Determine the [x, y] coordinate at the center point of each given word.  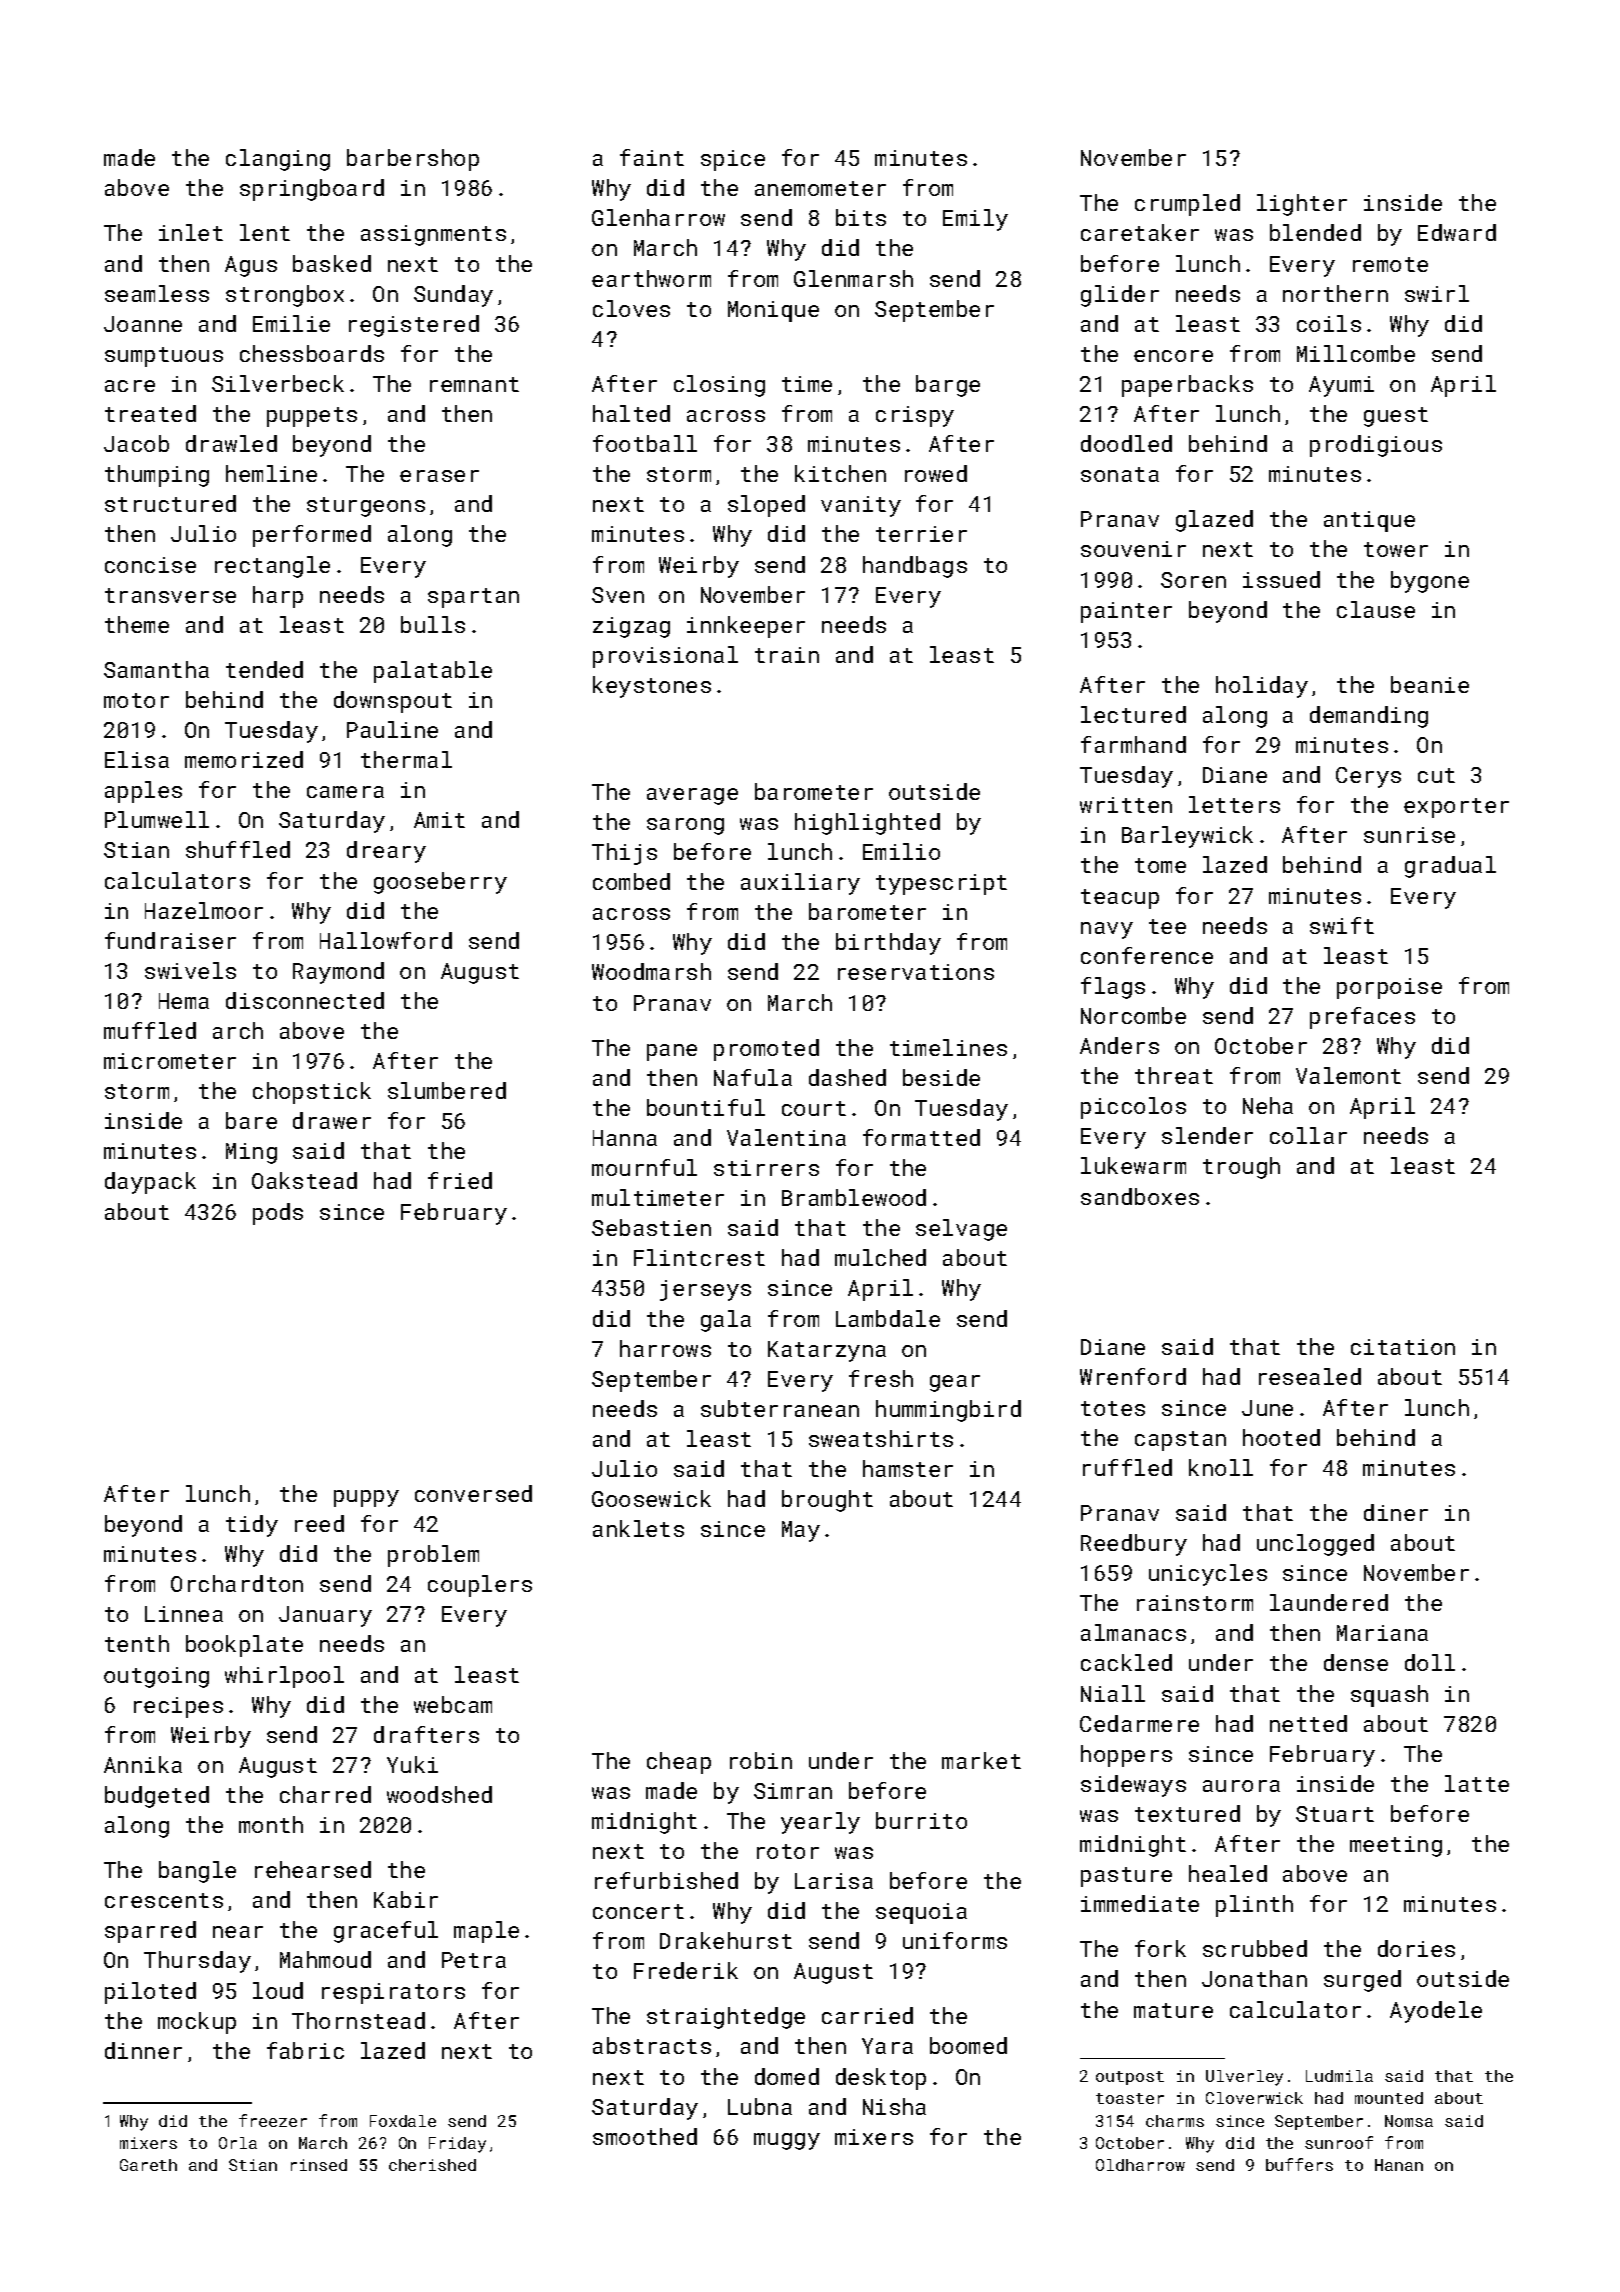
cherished [432, 2165]
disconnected [305, 1000]
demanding [1369, 717]
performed [312, 536]
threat [1174, 1075]
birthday [888, 944]
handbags [915, 567]
